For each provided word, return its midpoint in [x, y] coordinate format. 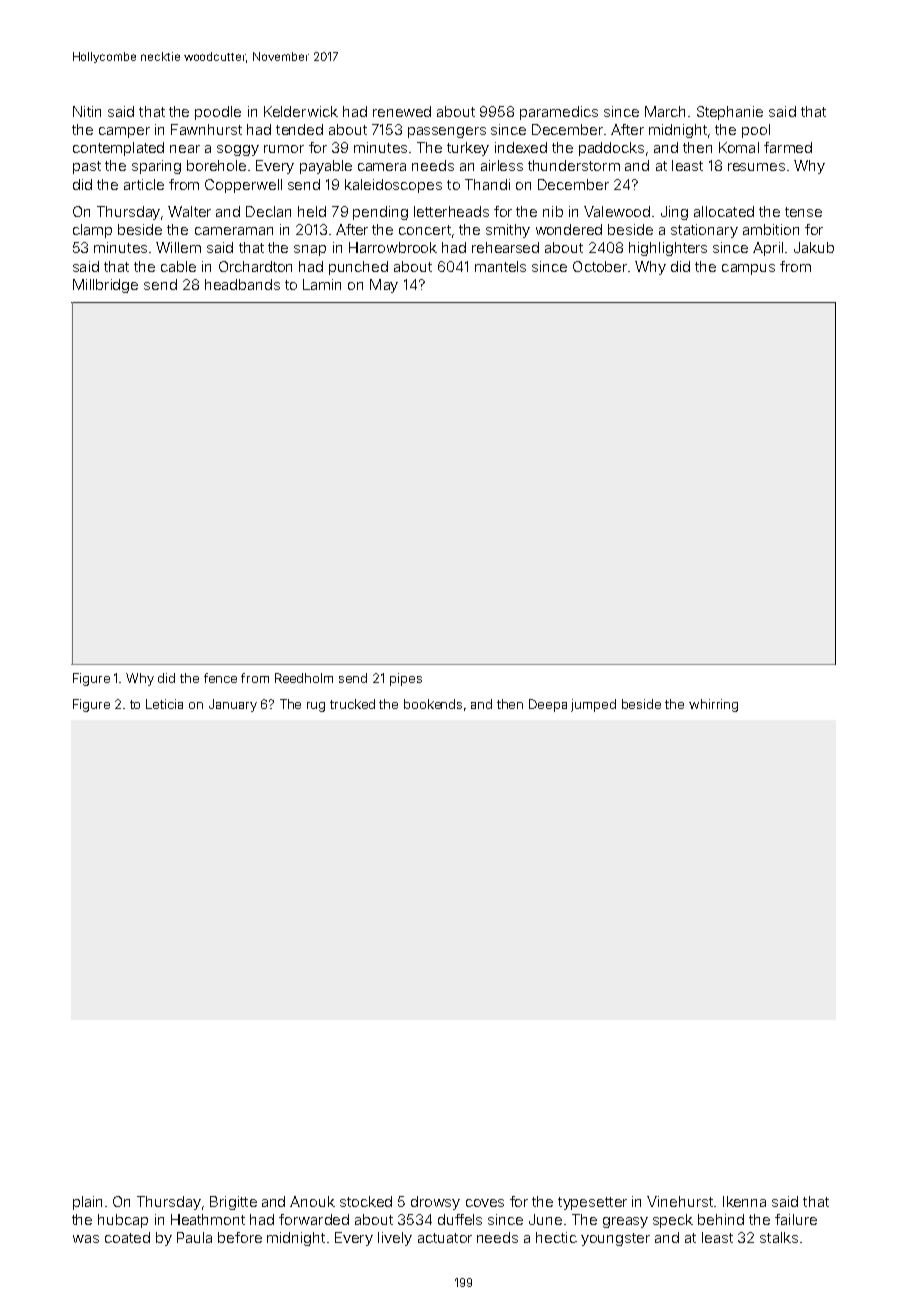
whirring [713, 705]
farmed [788, 147]
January [233, 705]
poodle [218, 113]
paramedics [559, 113]
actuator [445, 1238]
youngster [615, 1239]
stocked [366, 1201]
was [86, 1239]
